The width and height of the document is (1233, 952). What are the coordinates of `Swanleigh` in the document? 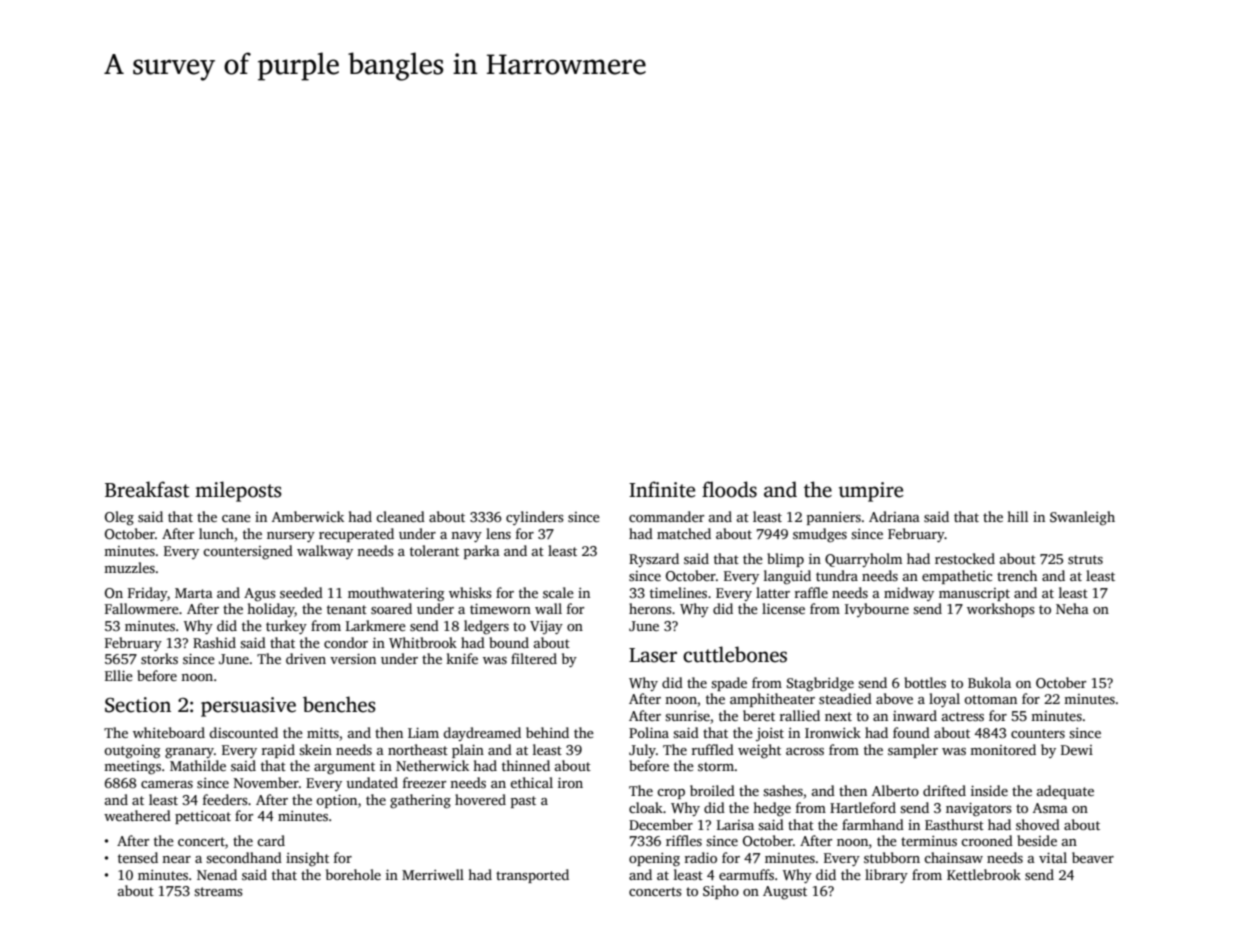 It's located at (1082, 518).
